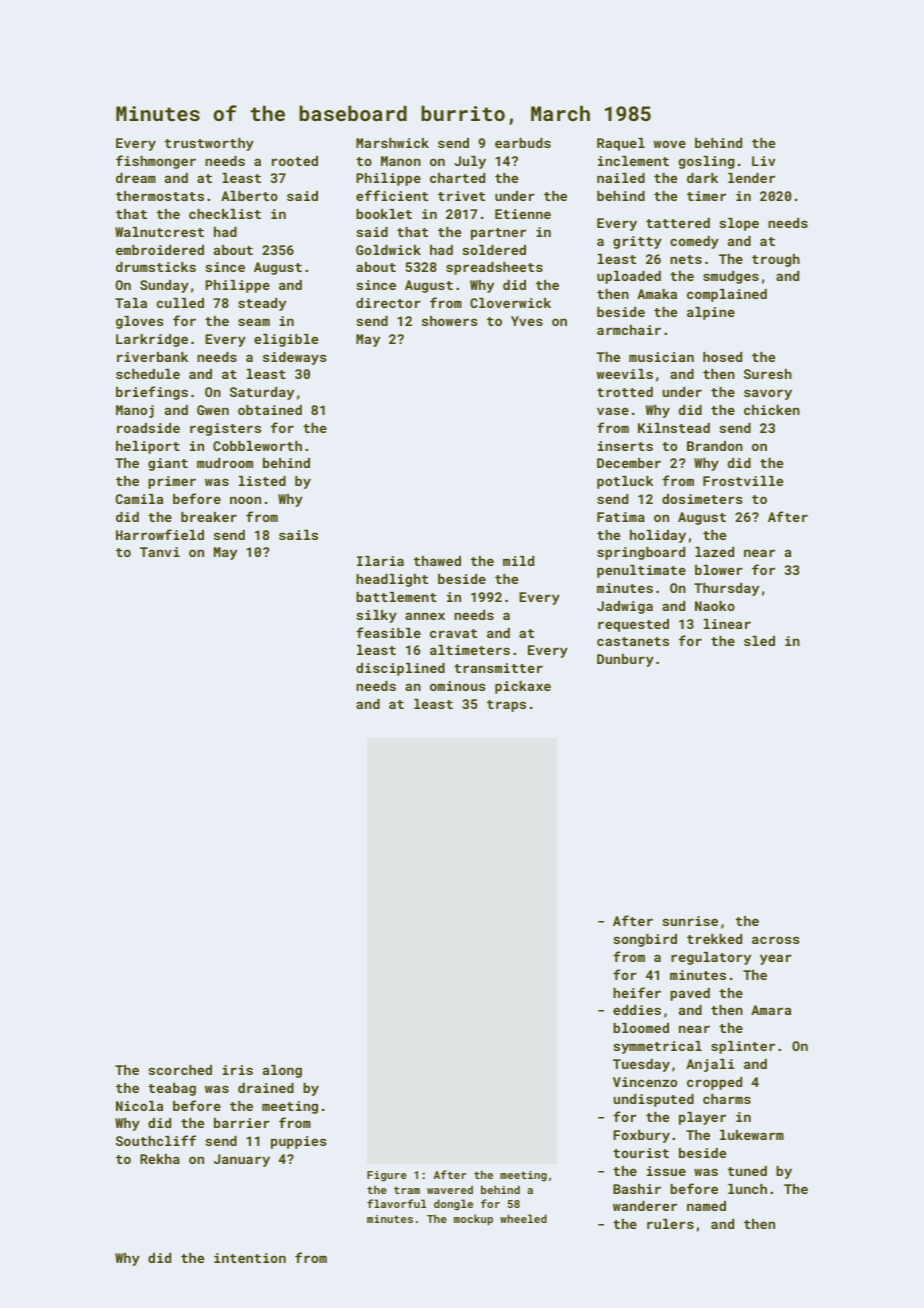 The width and height of the image is (924, 1308). What do you see at coordinates (457, 178) in the image?
I see `charted` at bounding box center [457, 178].
